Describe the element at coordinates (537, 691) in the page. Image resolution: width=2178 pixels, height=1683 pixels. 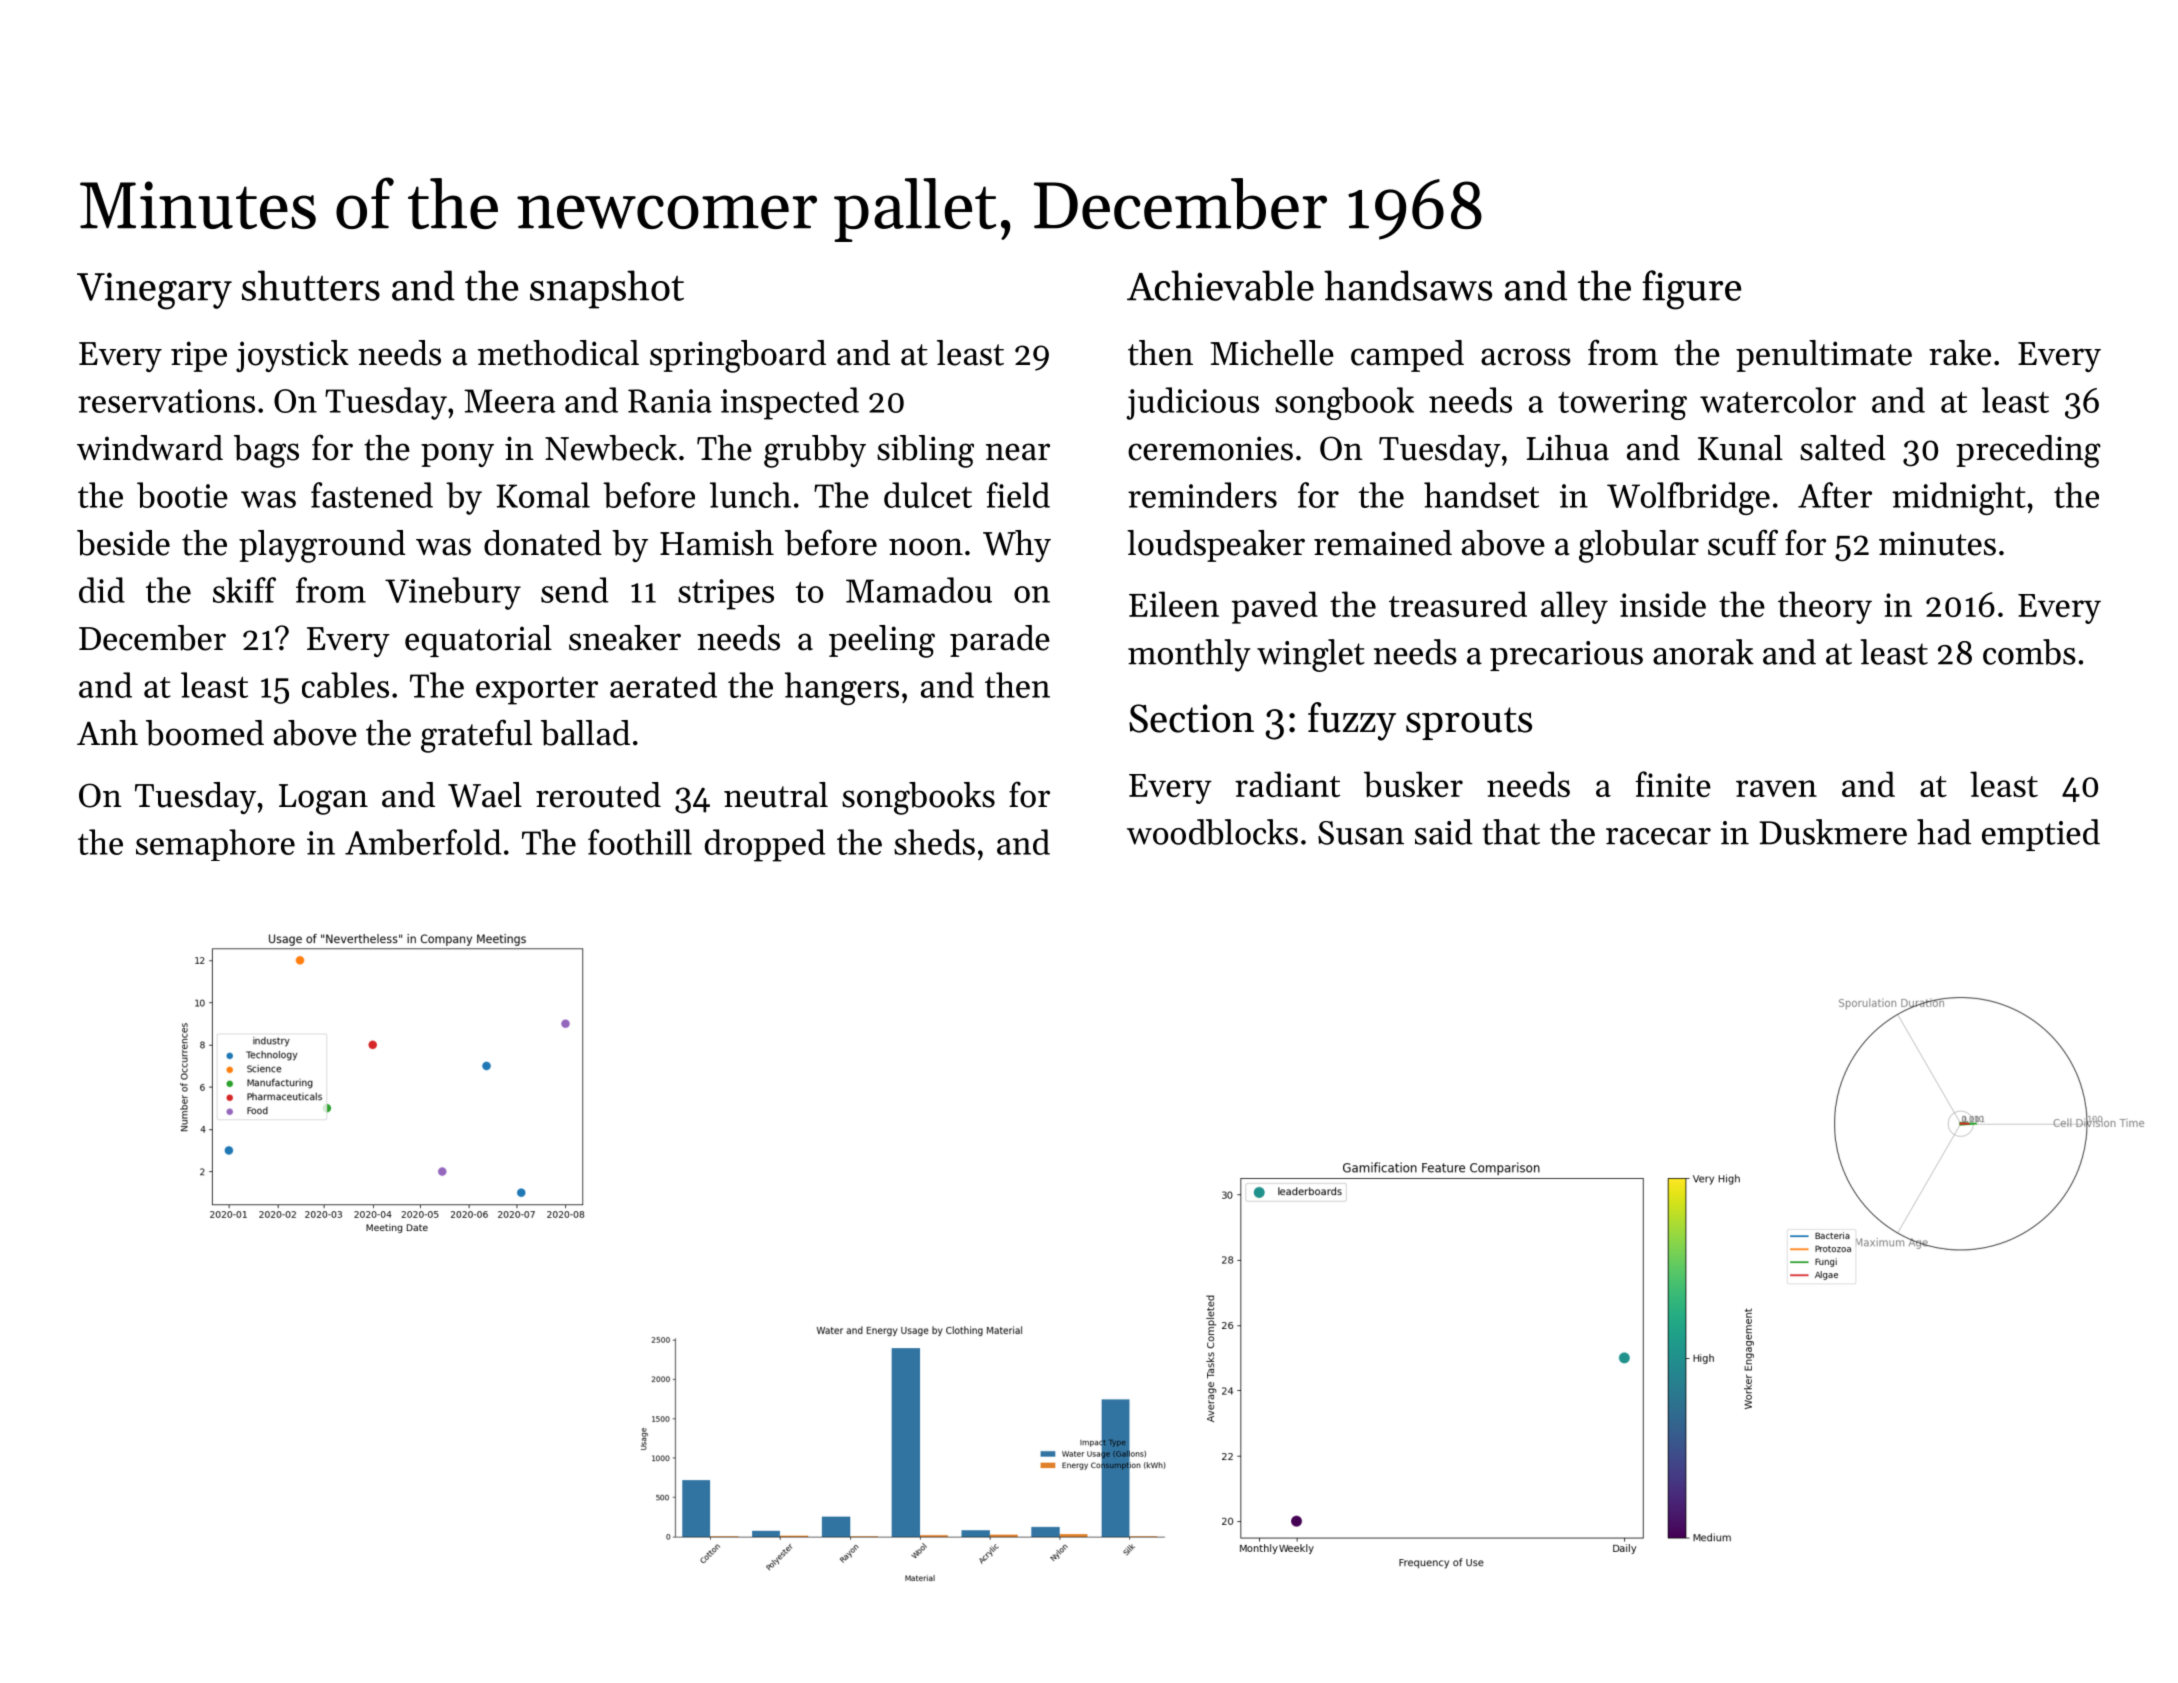
I see `exporter` at that location.
